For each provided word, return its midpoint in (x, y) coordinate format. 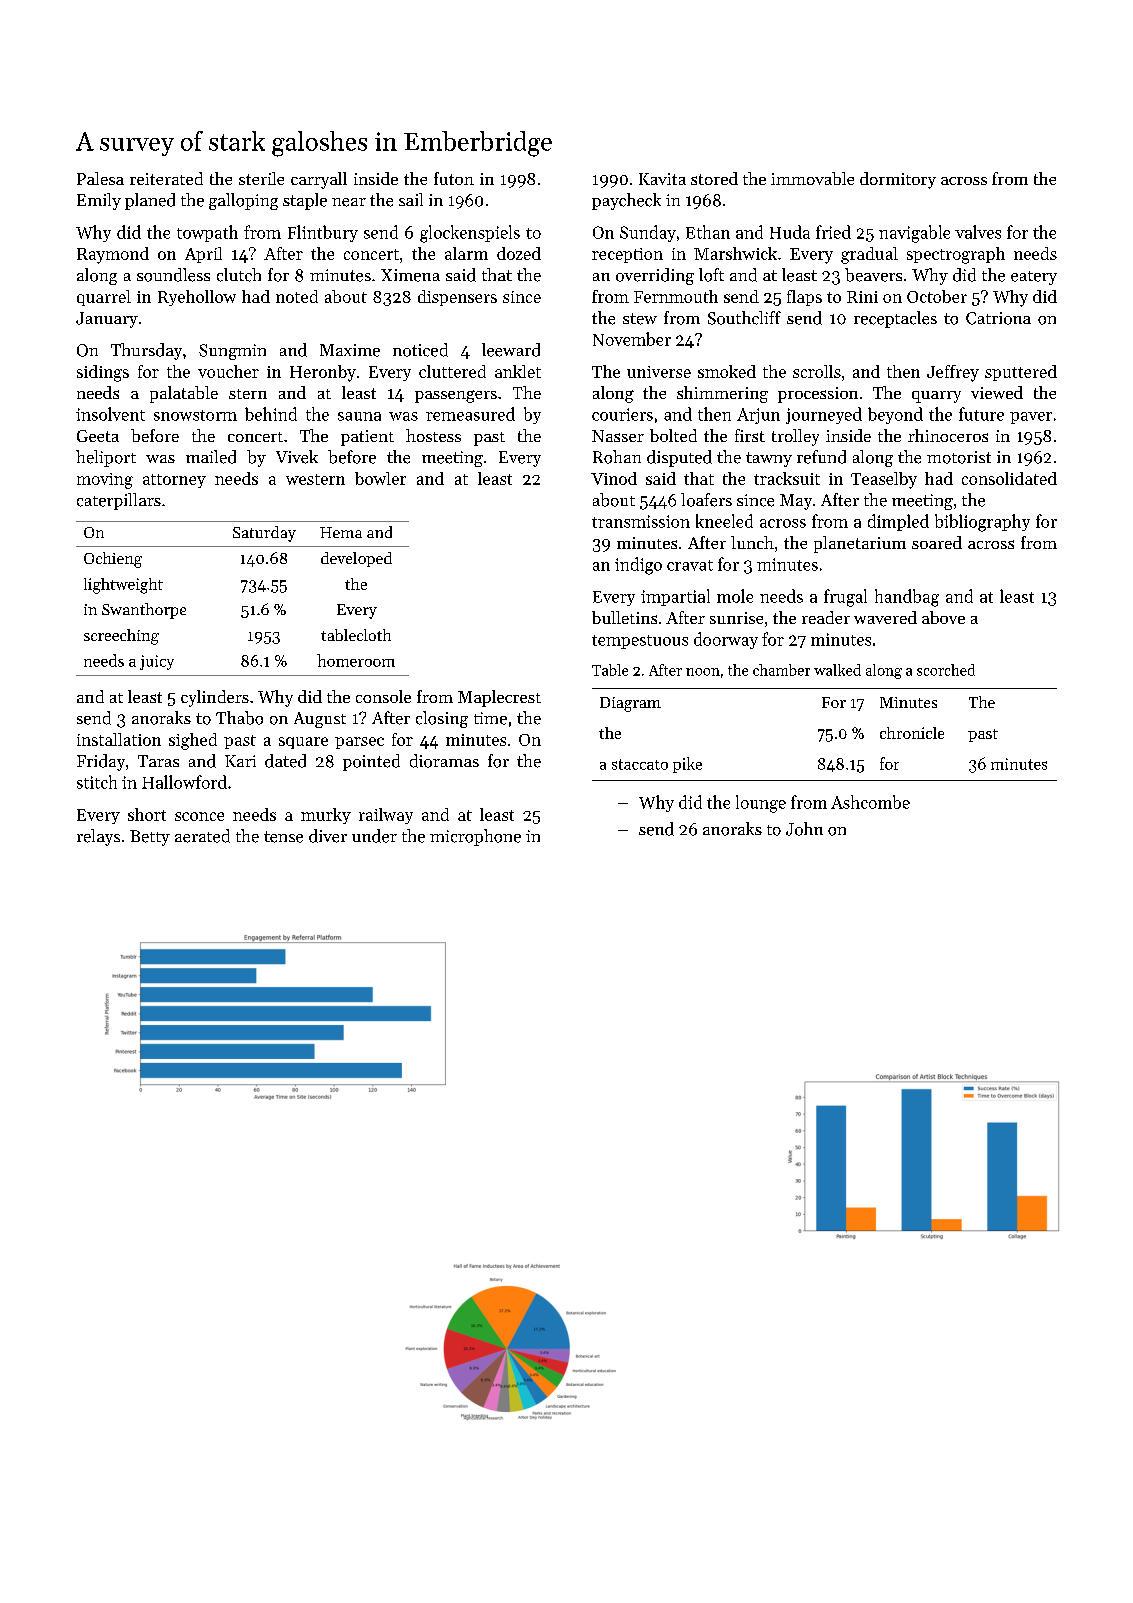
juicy (157, 662)
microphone (475, 837)
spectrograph (956, 255)
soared (937, 542)
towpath (207, 233)
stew (640, 319)
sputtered (1021, 373)
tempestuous (640, 642)
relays (98, 837)
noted (297, 296)
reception (627, 255)
